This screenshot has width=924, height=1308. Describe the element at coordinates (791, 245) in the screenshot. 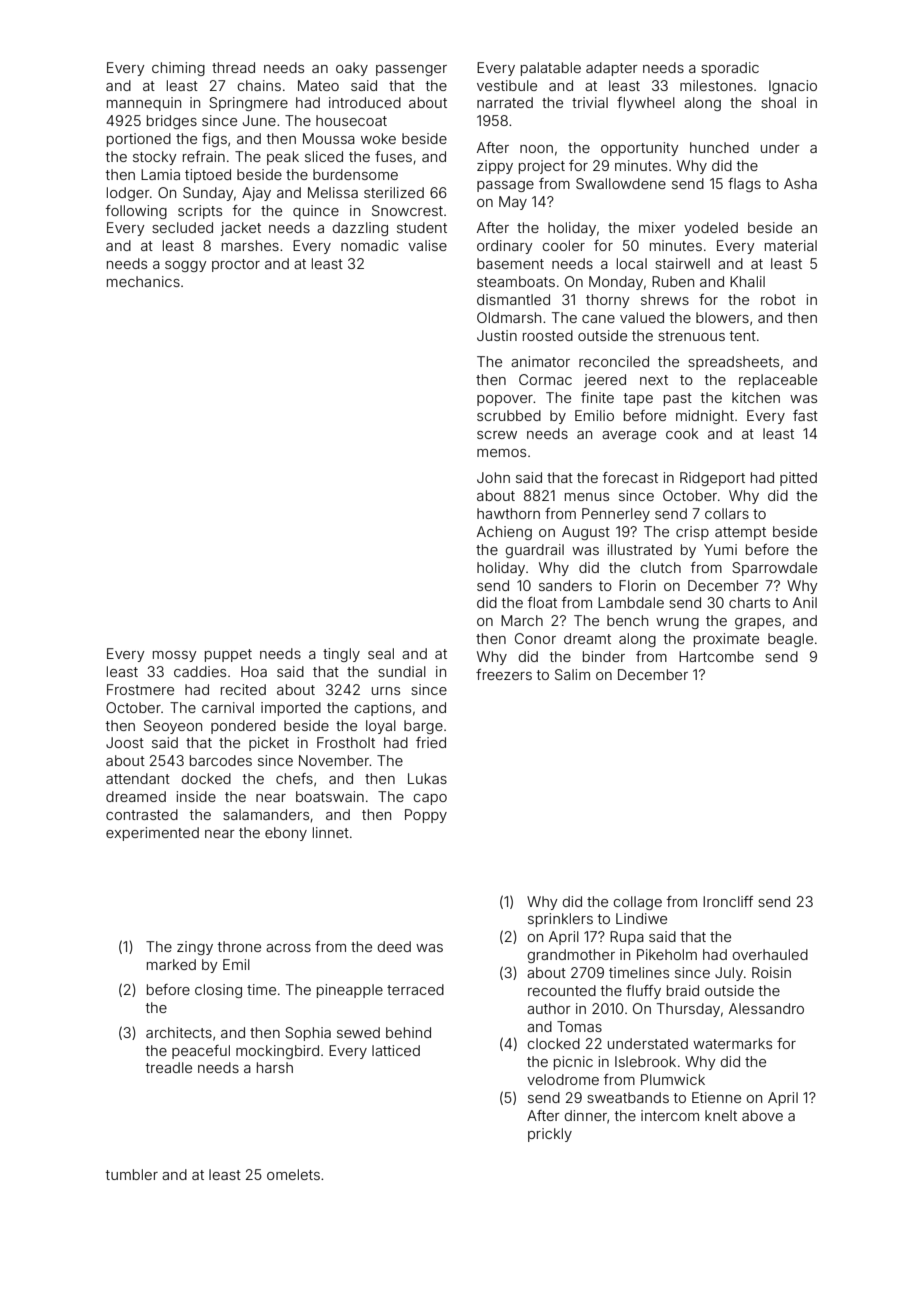

I see `material` at that location.
